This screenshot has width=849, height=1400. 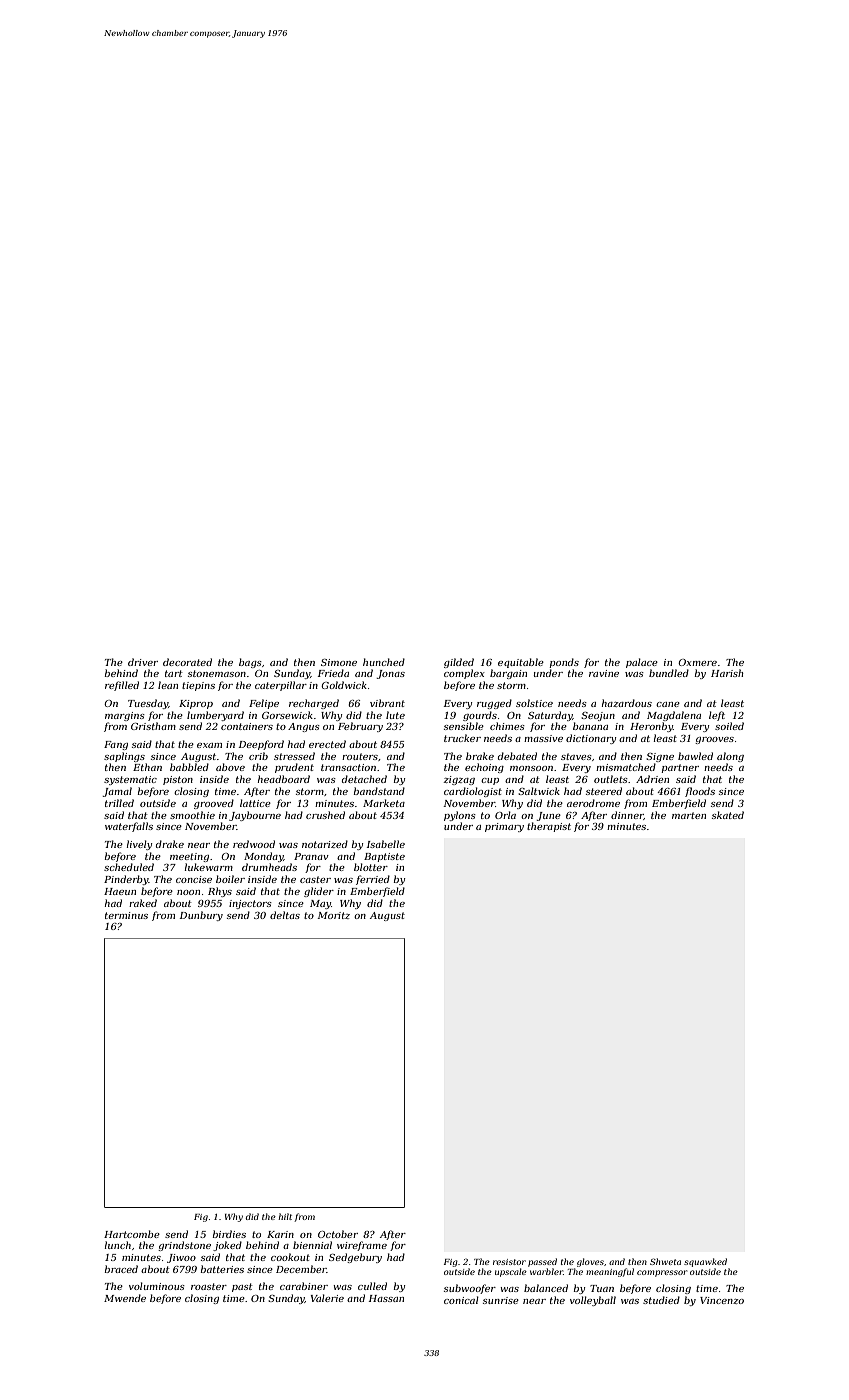 I want to click on ferried, so click(x=373, y=880).
